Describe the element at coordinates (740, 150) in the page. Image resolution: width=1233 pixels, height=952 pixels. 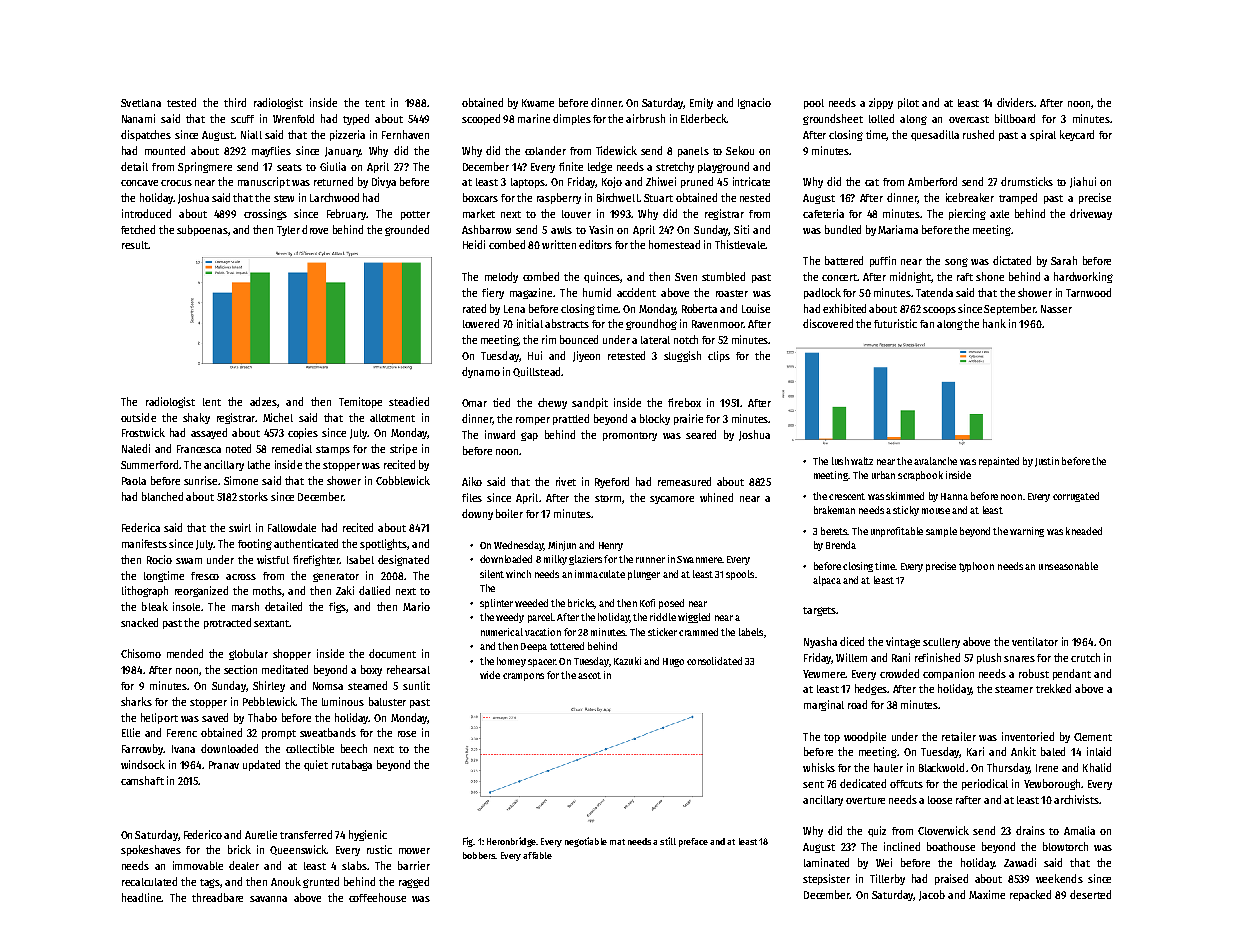
I see `Sekou` at that location.
